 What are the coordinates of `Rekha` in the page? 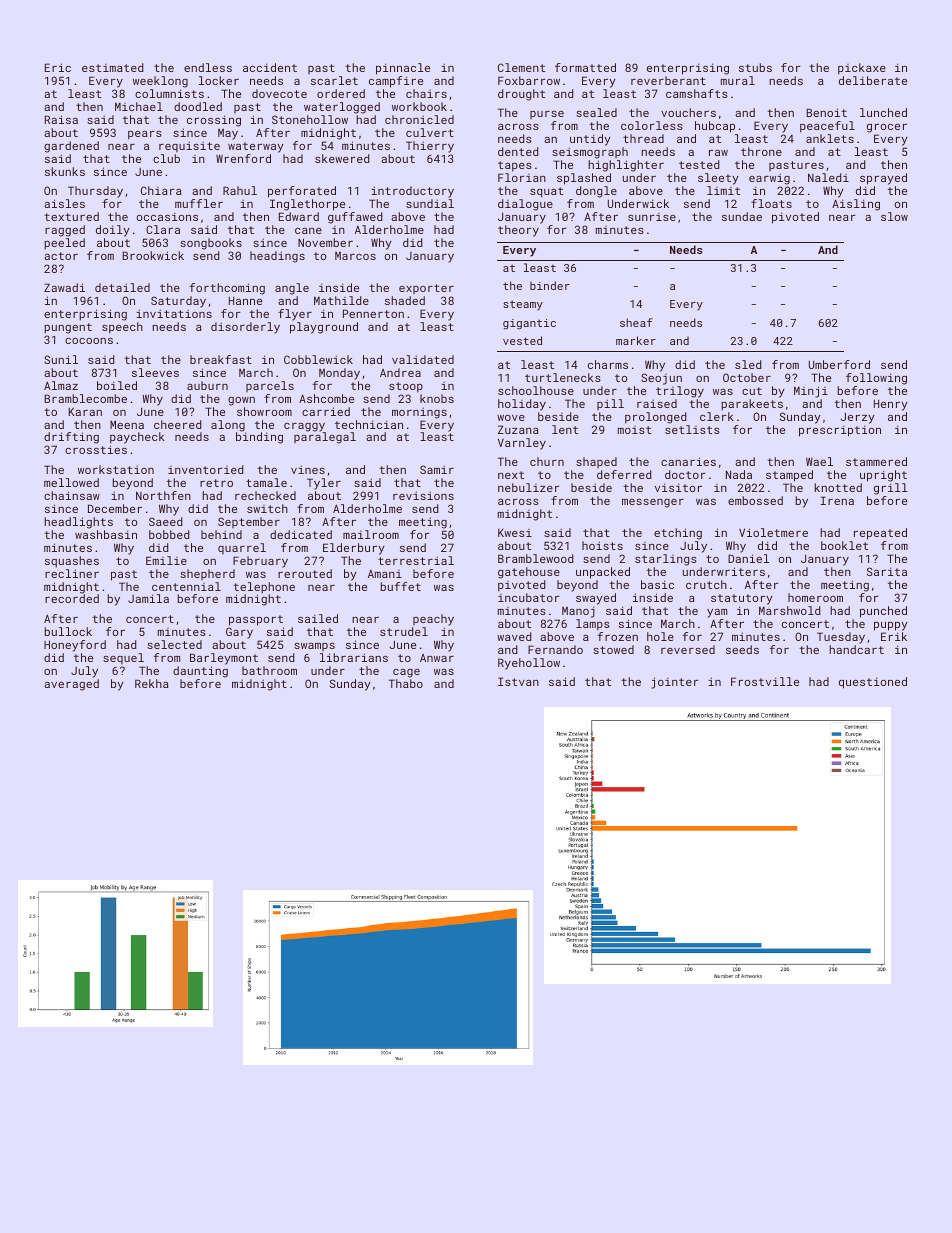 It's located at (152, 683).
